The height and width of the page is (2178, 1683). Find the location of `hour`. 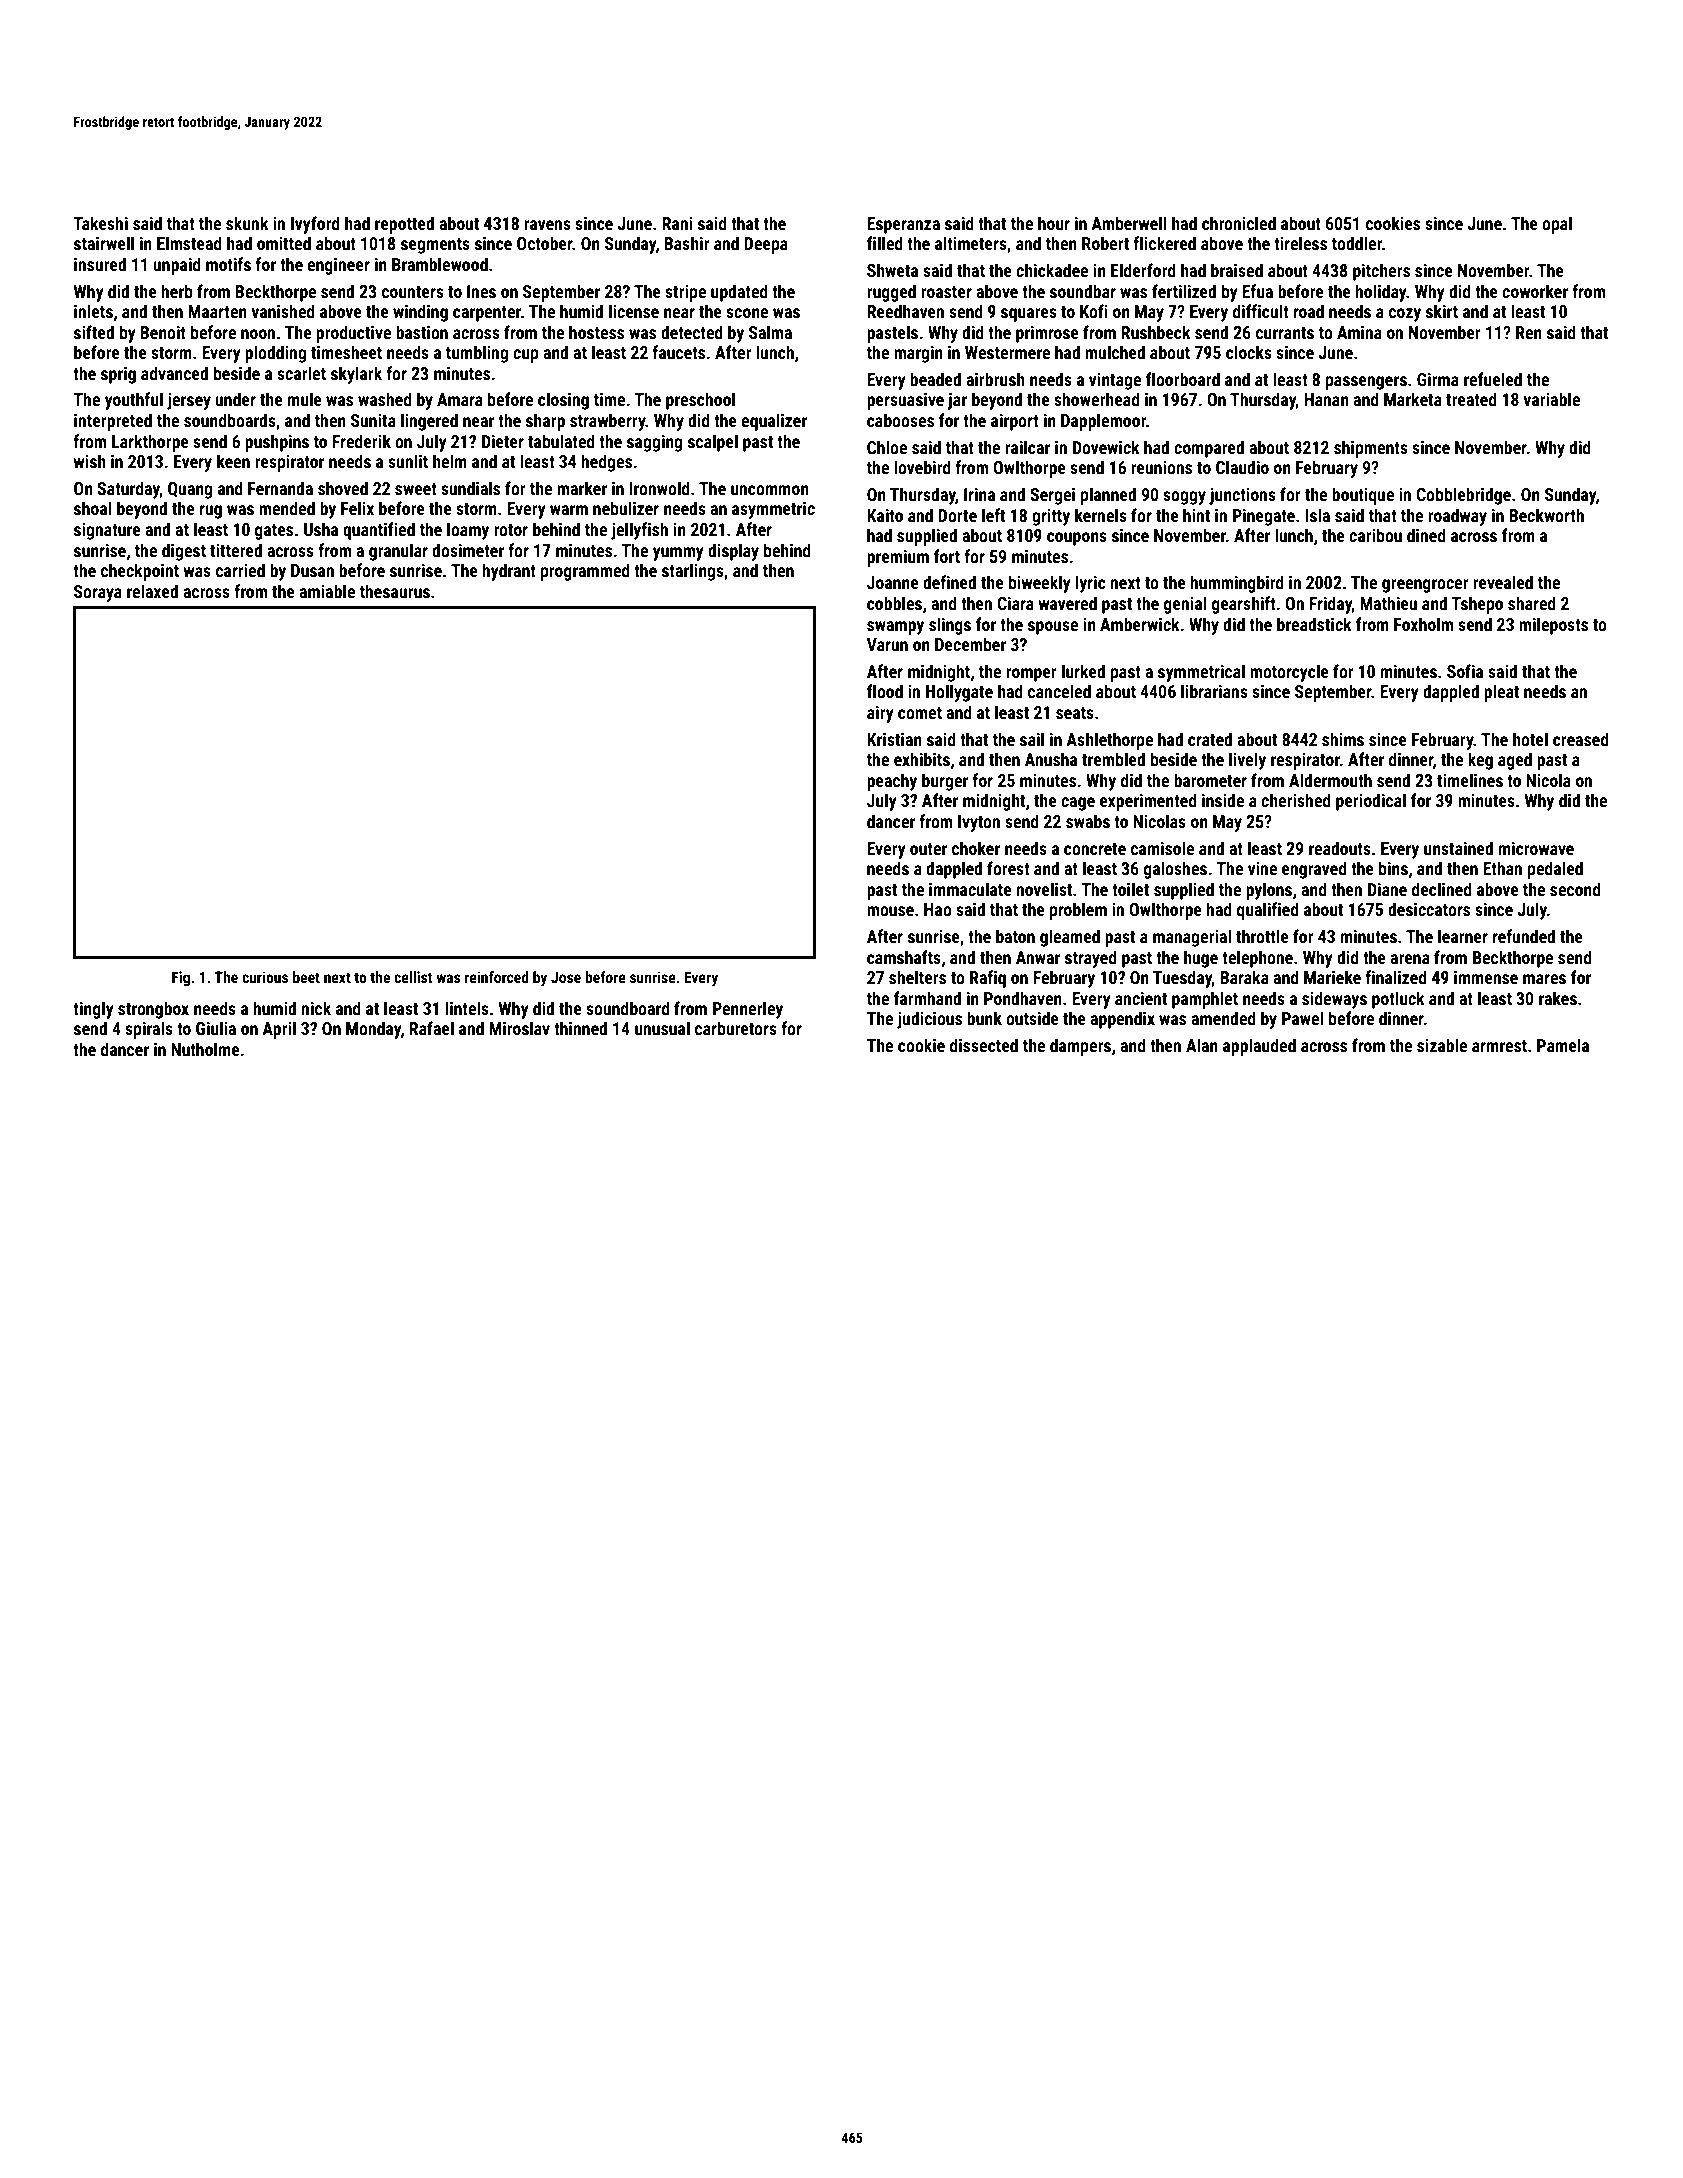

hour is located at coordinates (1054, 223).
